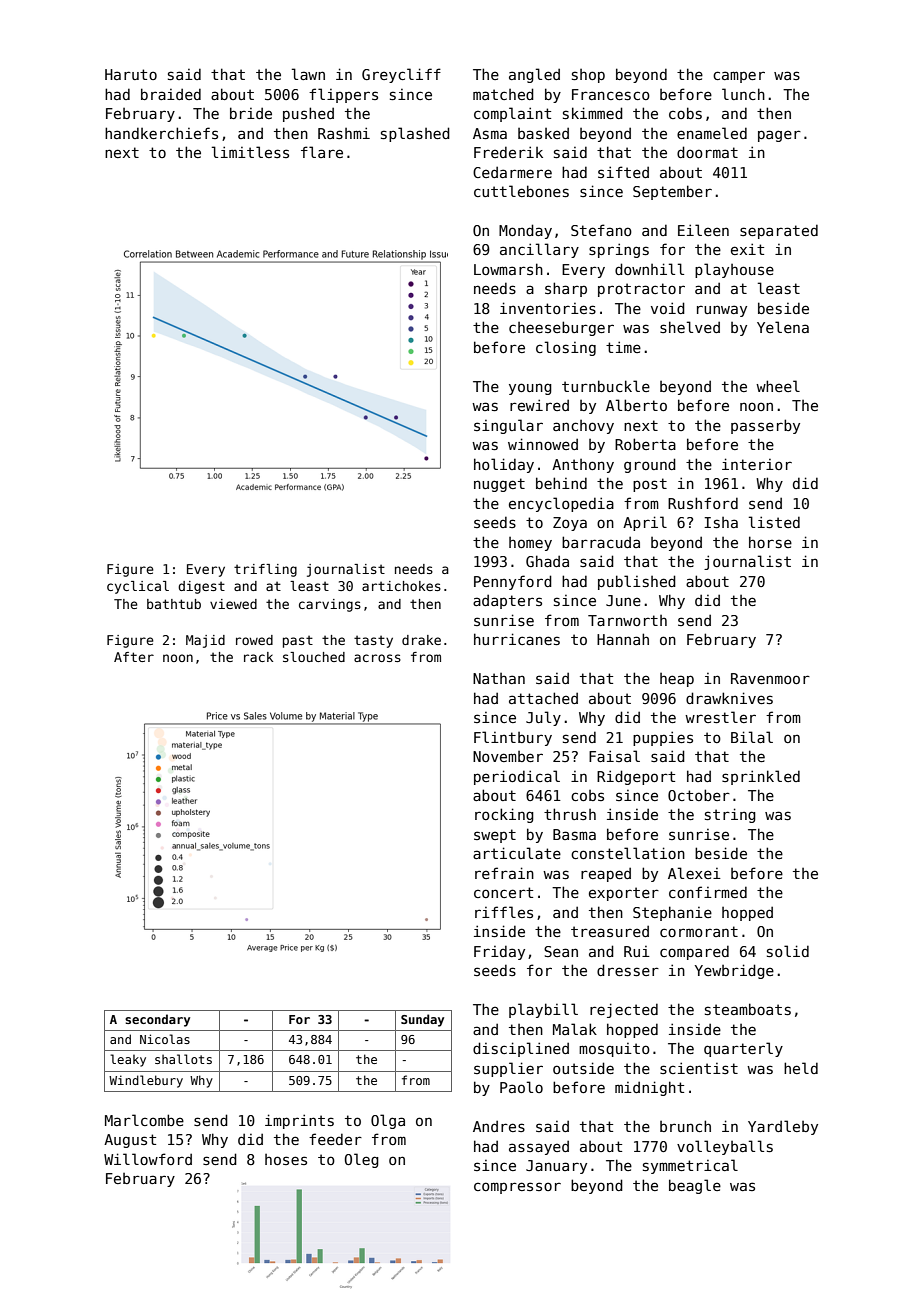 The width and height of the page is (924, 1308). Describe the element at coordinates (161, 133) in the page. I see `handkerchiefs` at that location.
